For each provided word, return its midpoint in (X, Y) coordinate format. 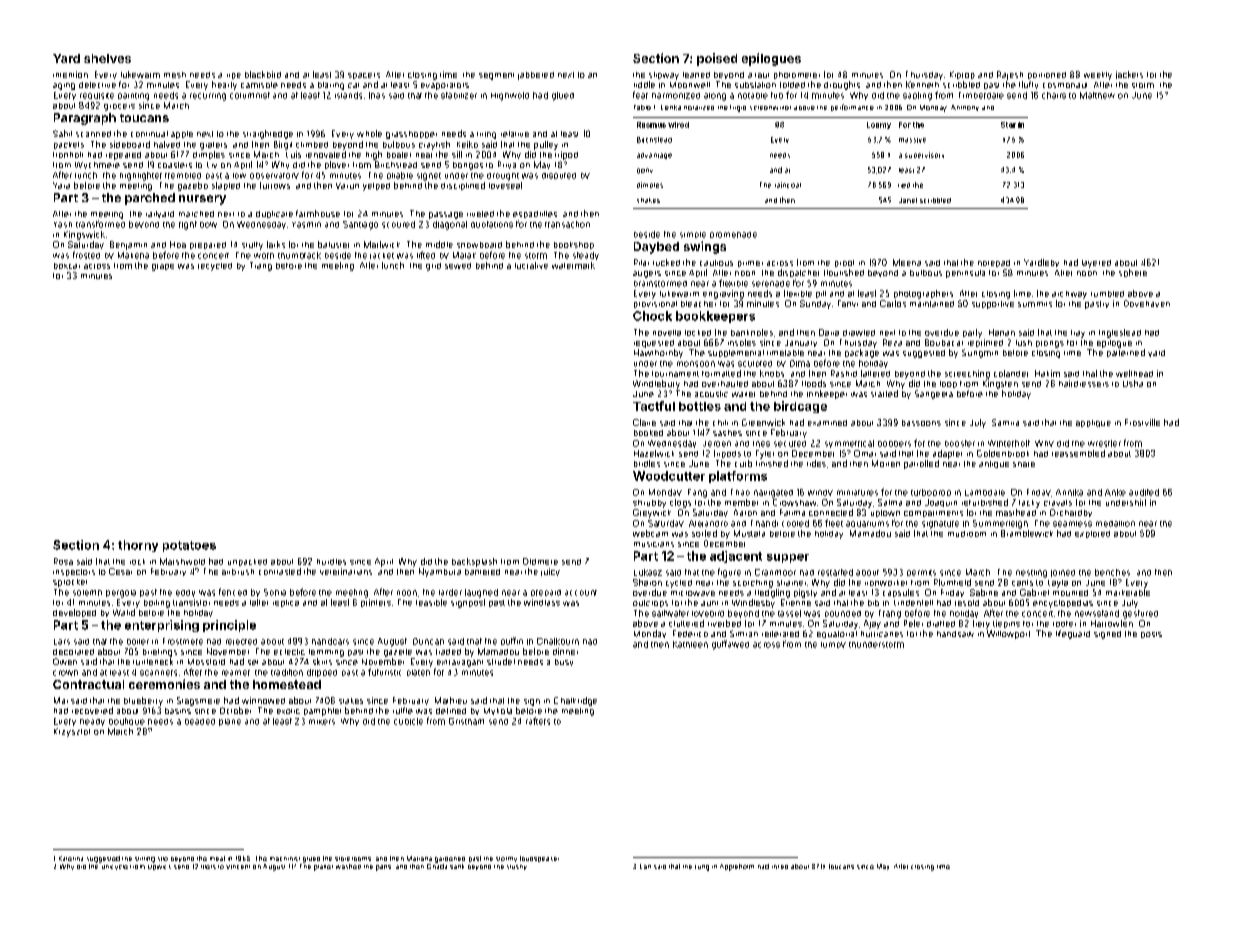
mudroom (967, 534)
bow (208, 225)
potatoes (189, 546)
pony (645, 171)
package (862, 353)
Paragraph (85, 119)
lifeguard (1073, 634)
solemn (87, 593)
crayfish (434, 145)
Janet (908, 200)
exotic (288, 711)
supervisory (924, 155)
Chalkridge (575, 701)
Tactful (654, 406)
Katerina (71, 858)
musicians (654, 544)
